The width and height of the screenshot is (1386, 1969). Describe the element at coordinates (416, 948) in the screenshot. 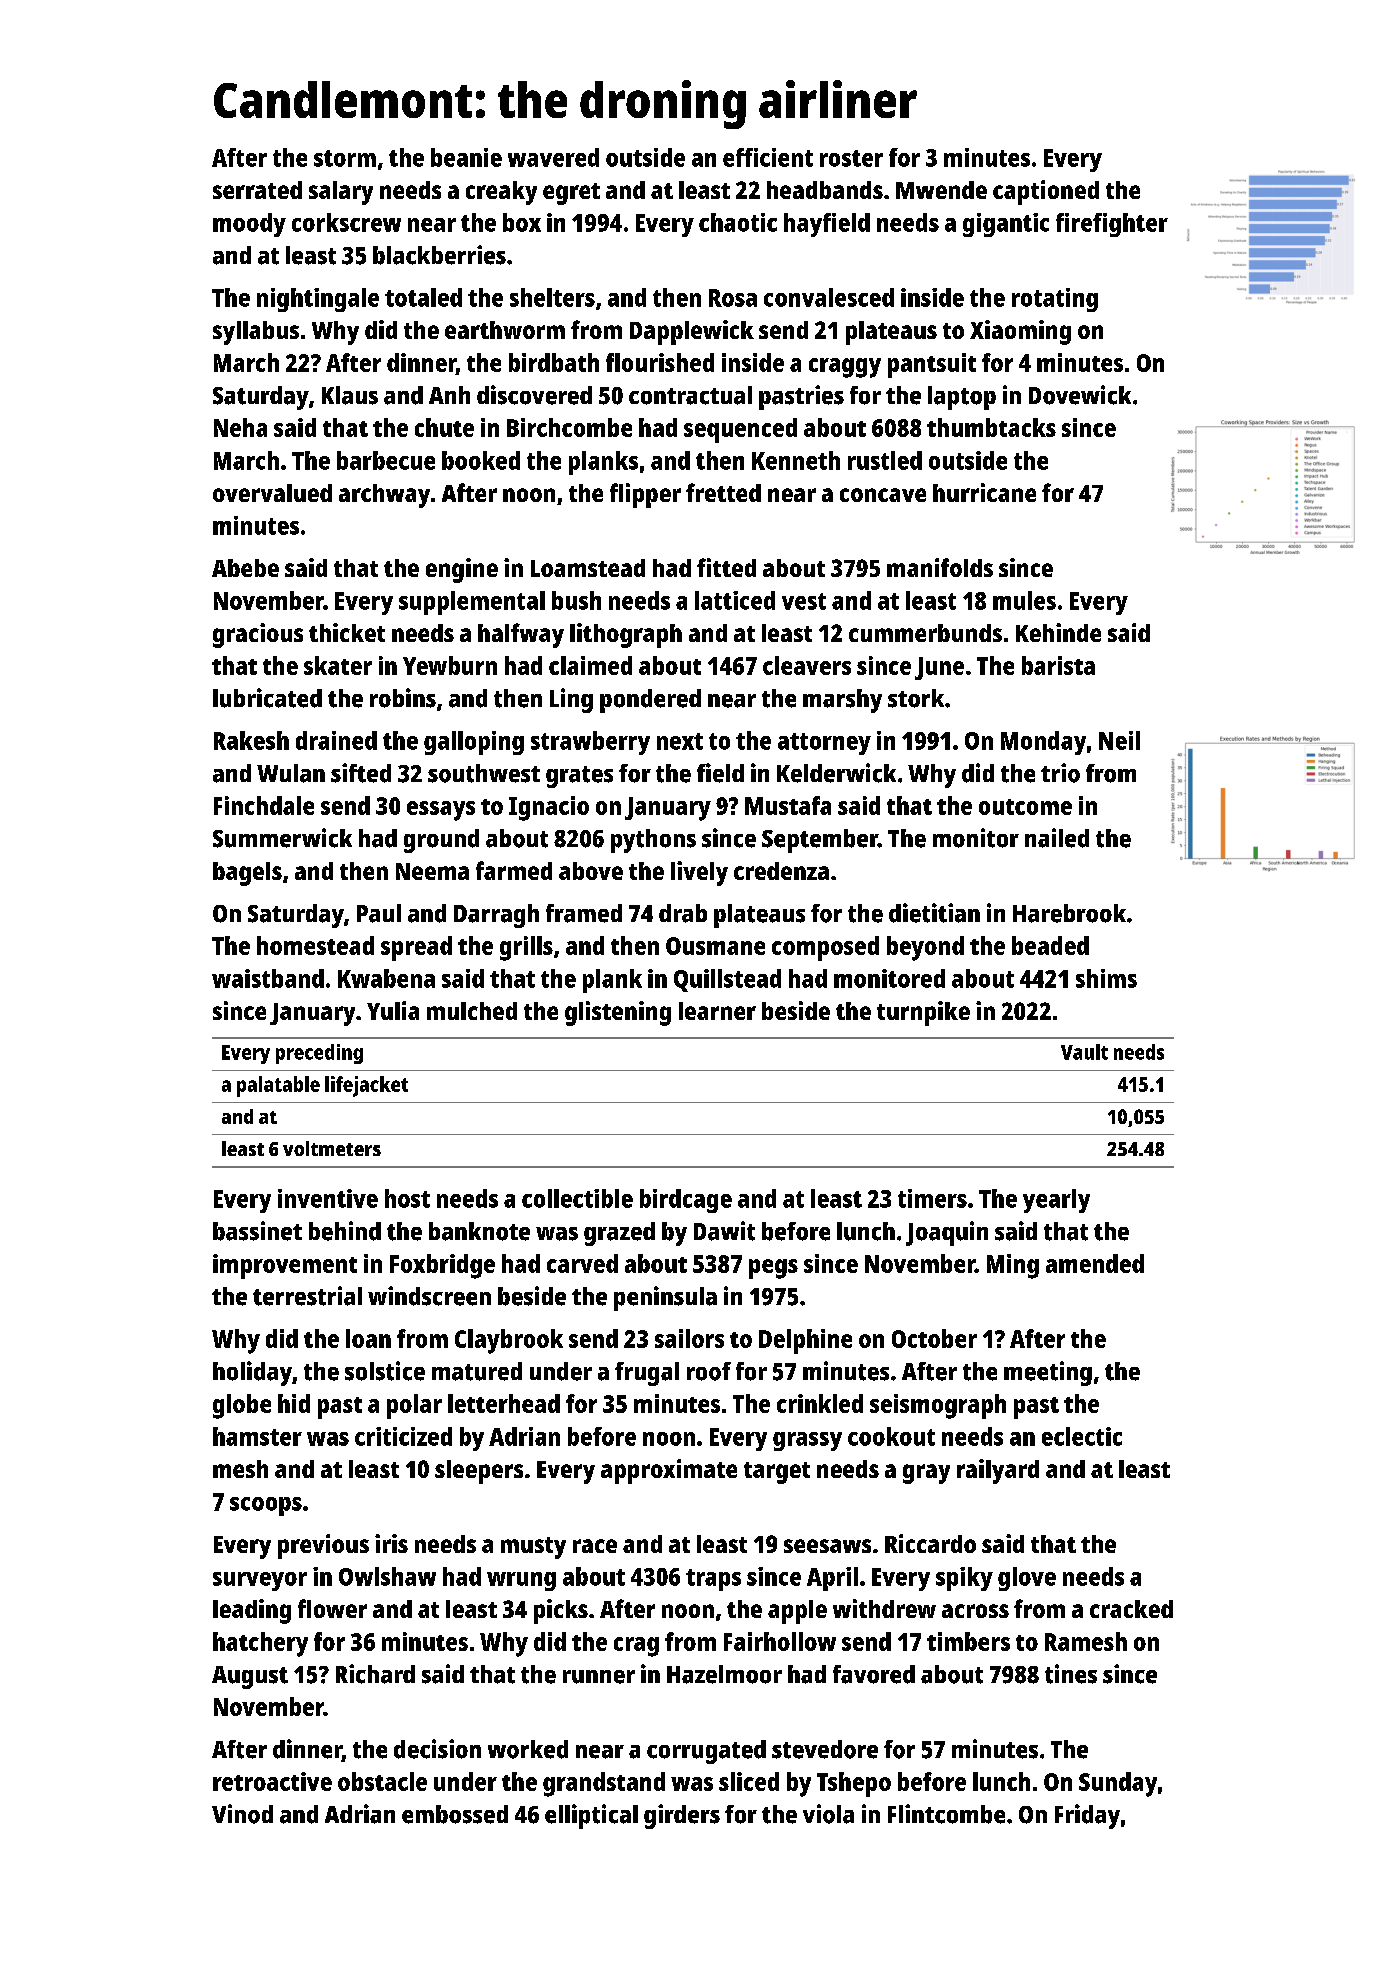

I see `spread` at that location.
